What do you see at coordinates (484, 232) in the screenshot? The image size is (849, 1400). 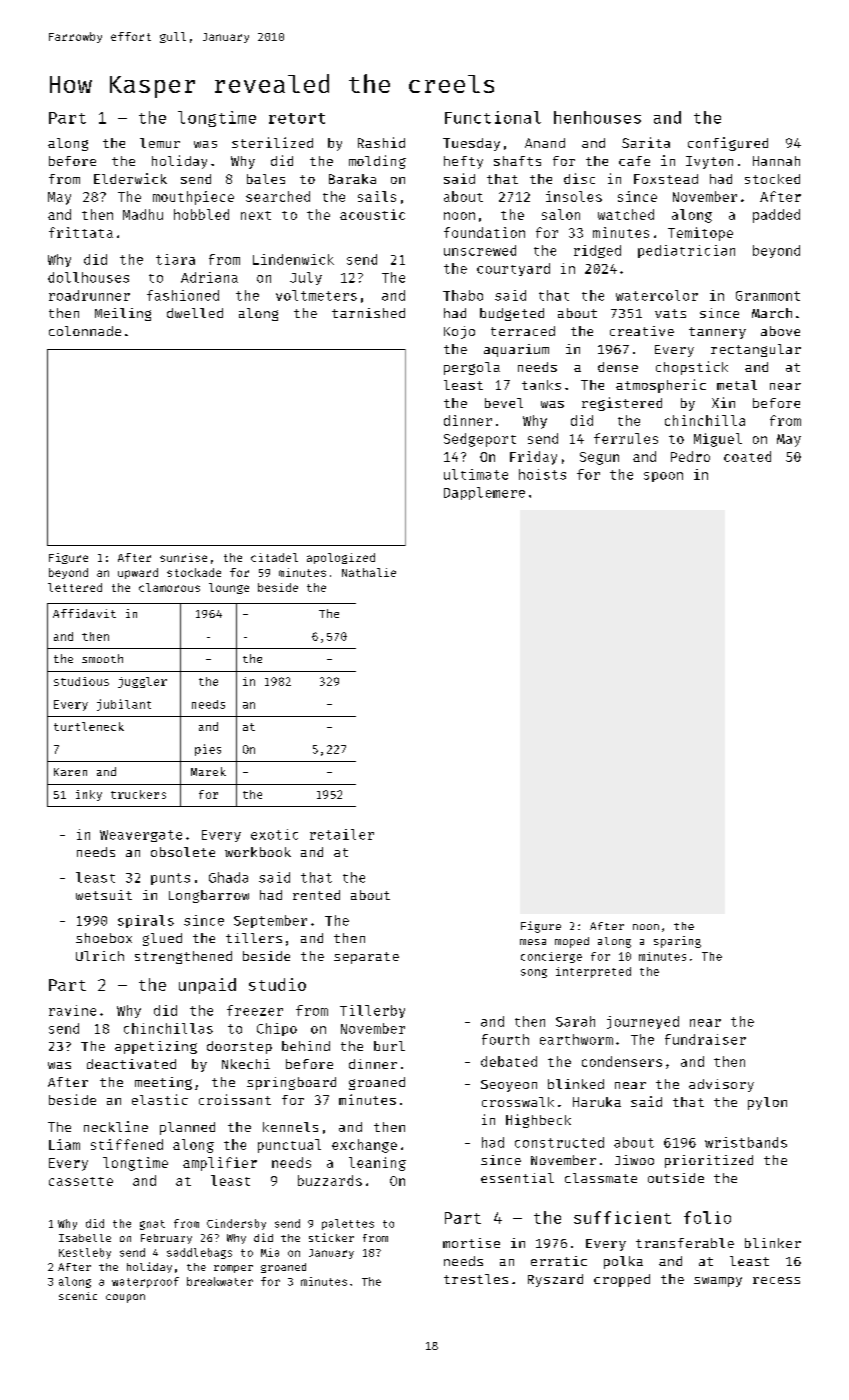 I see `foundation` at bounding box center [484, 232].
